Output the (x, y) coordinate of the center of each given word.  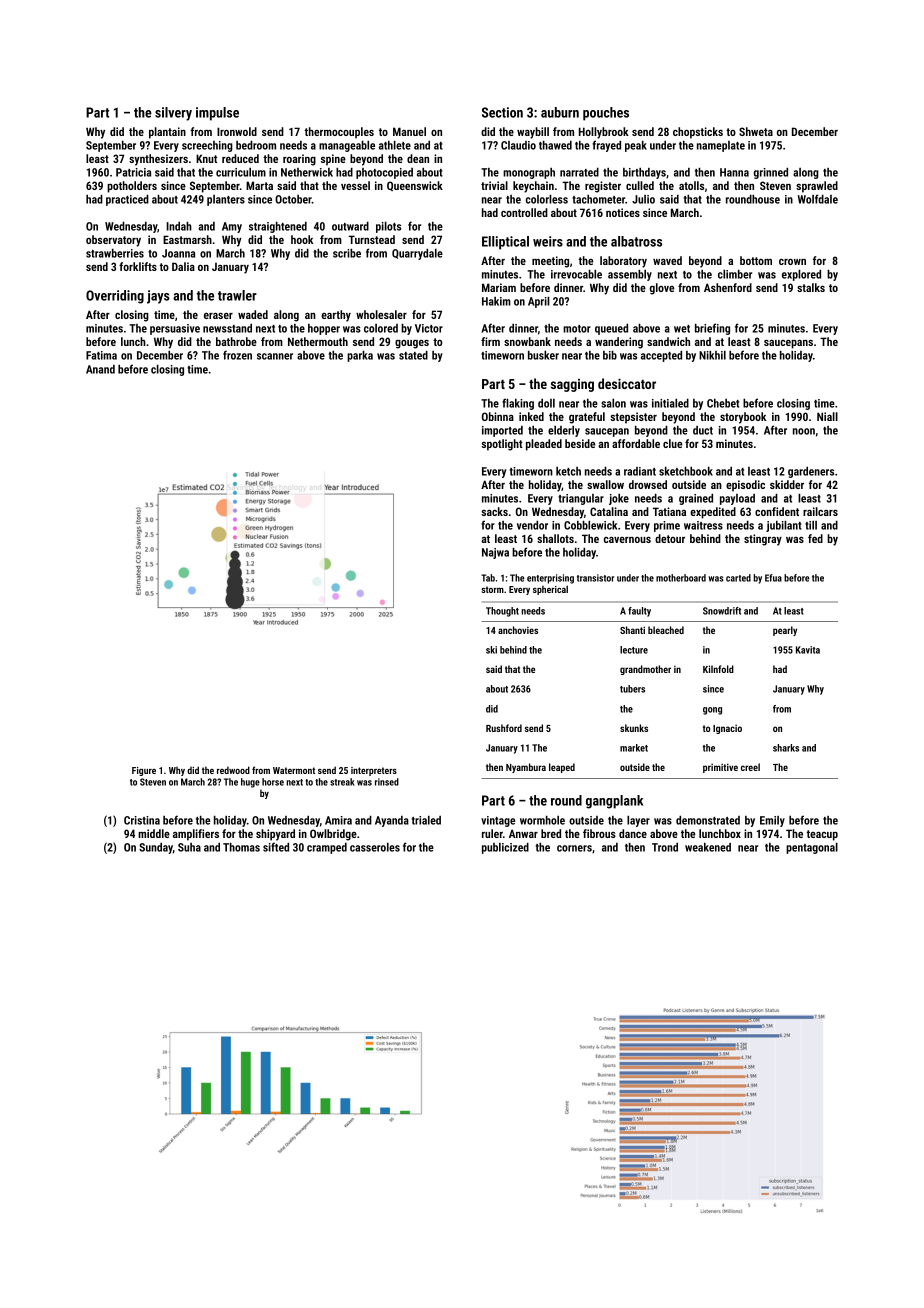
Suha (189, 847)
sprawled (817, 187)
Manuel (409, 131)
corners (574, 848)
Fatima (101, 355)
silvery (173, 114)
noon (804, 431)
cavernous (627, 539)
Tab (488, 578)
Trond (665, 847)
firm (490, 341)
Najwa (495, 553)
